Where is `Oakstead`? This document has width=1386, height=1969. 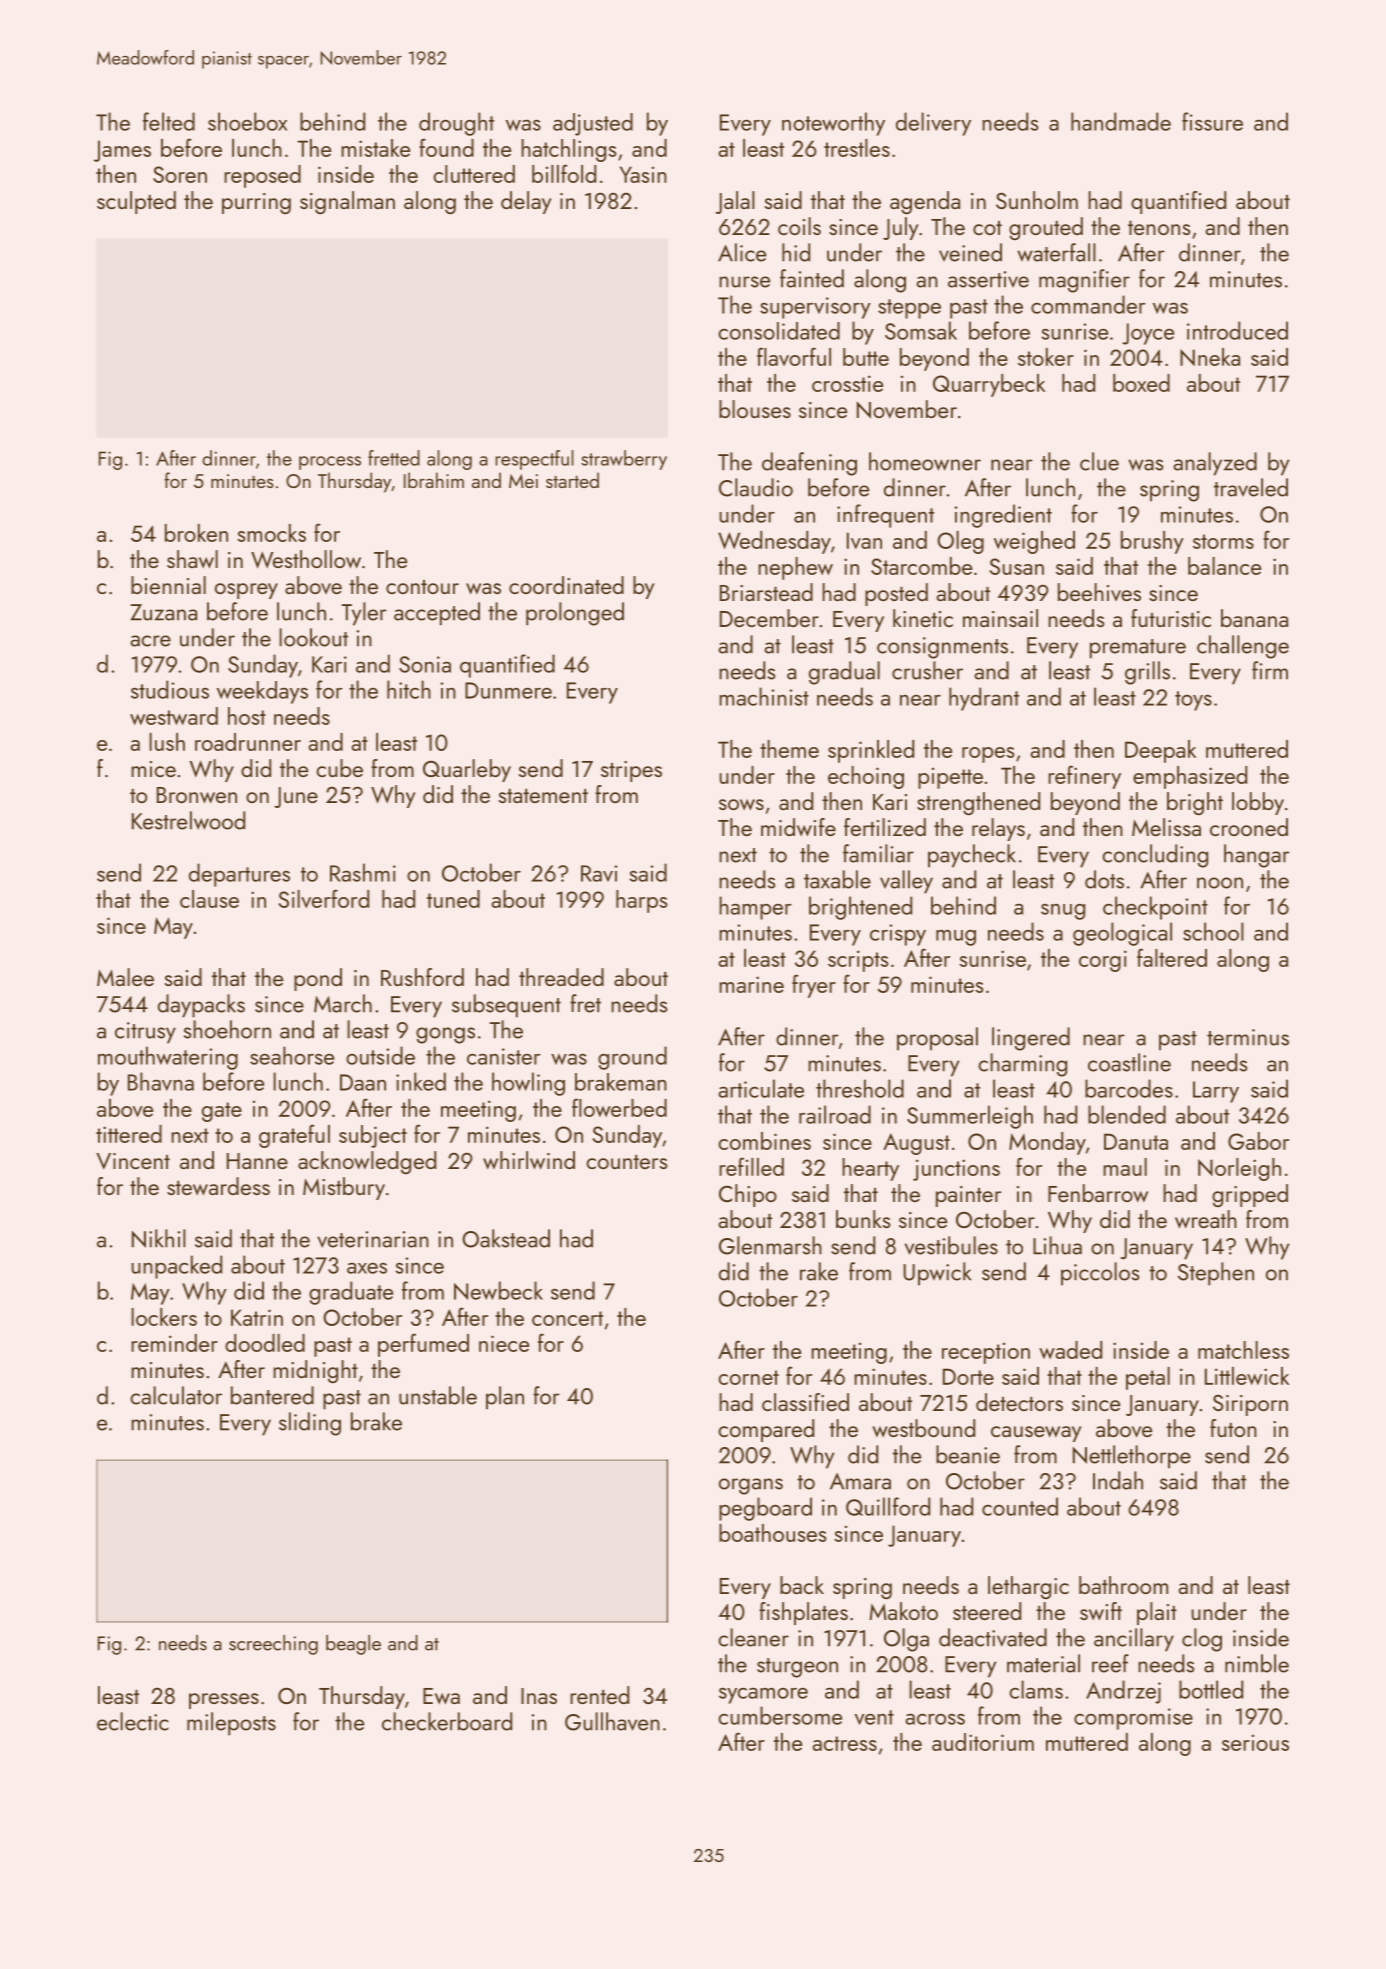
Oakstead is located at coordinates (506, 1238).
